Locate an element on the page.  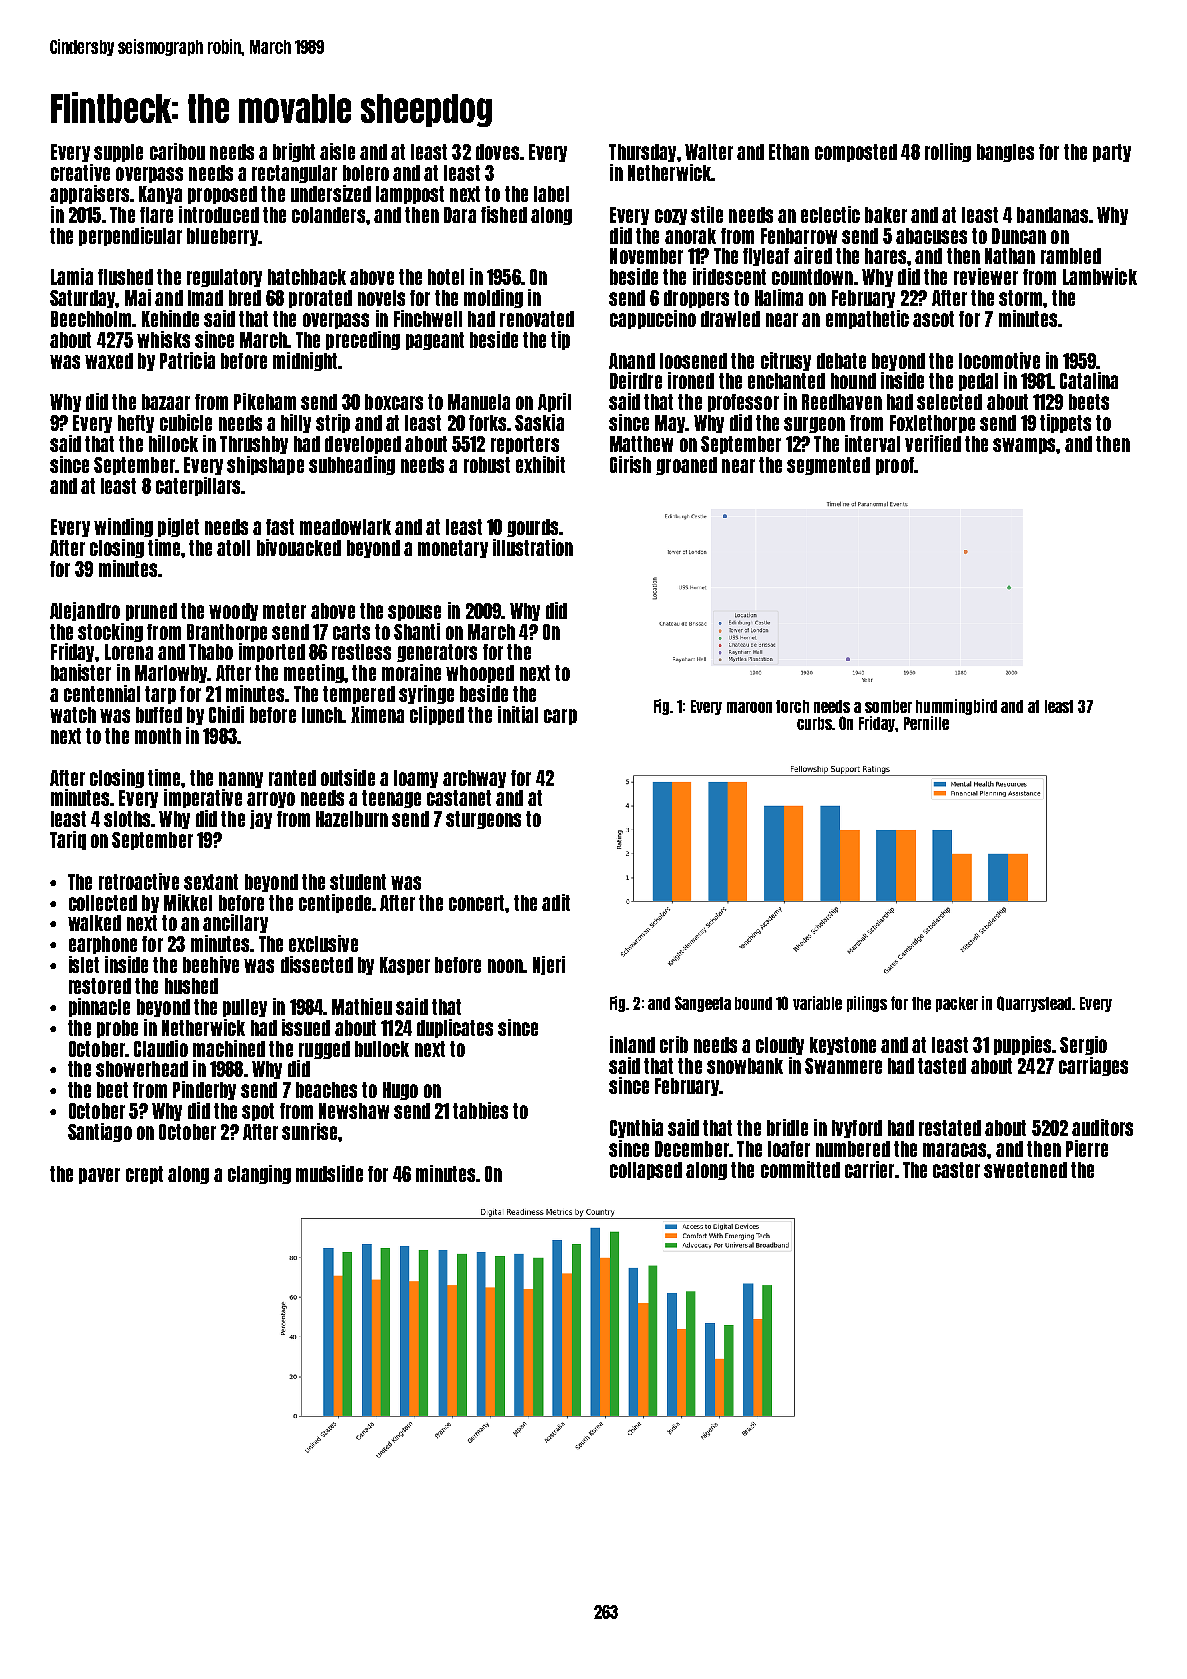
composted is located at coordinates (856, 153).
